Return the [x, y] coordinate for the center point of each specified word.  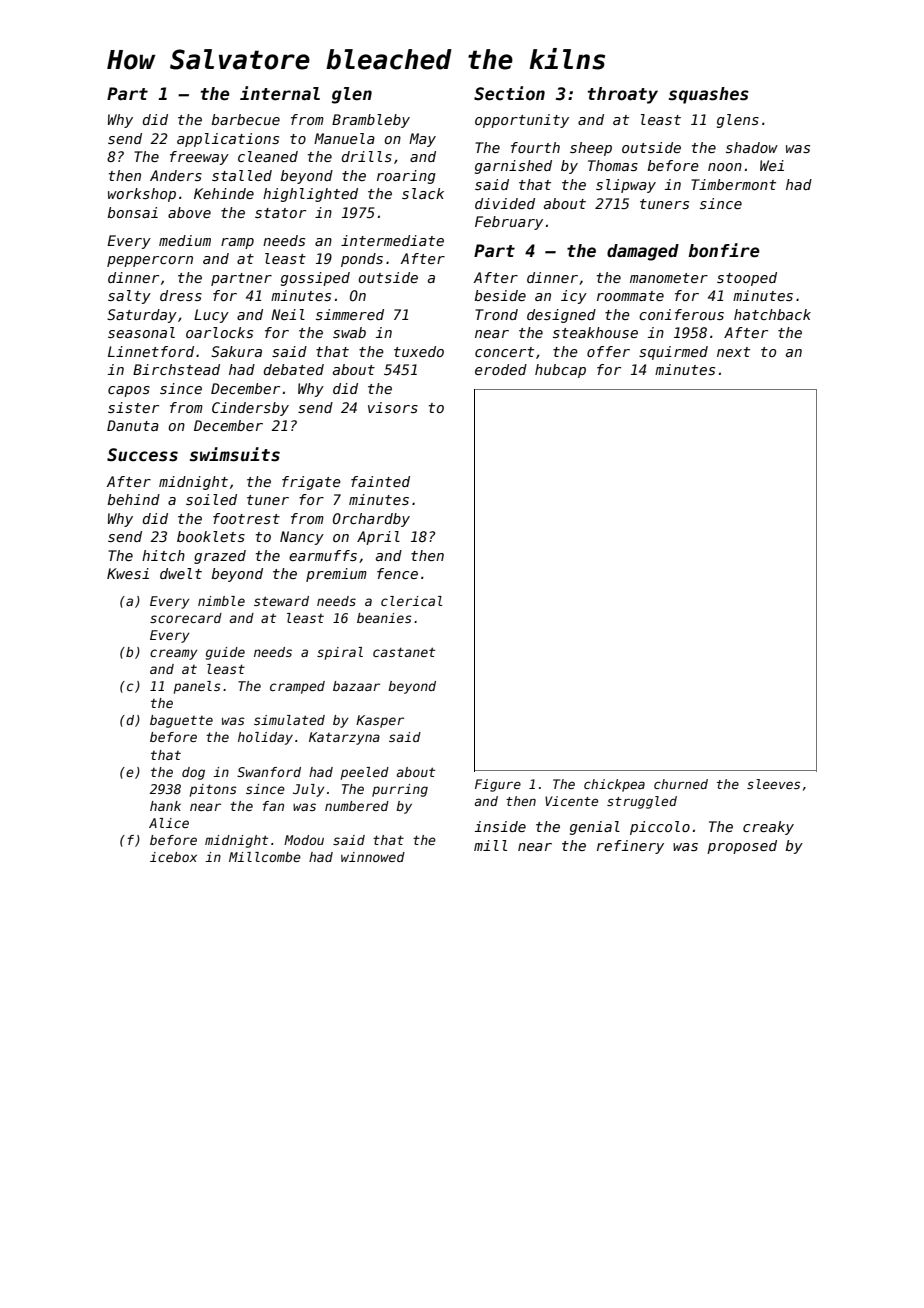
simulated [289, 720]
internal [280, 93]
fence [397, 573]
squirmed [673, 353]
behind [133, 499]
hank [165, 806]
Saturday [142, 316]
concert [504, 352]
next [733, 352]
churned [681, 784]
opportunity [522, 121]
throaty [623, 95]
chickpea [614, 785]
